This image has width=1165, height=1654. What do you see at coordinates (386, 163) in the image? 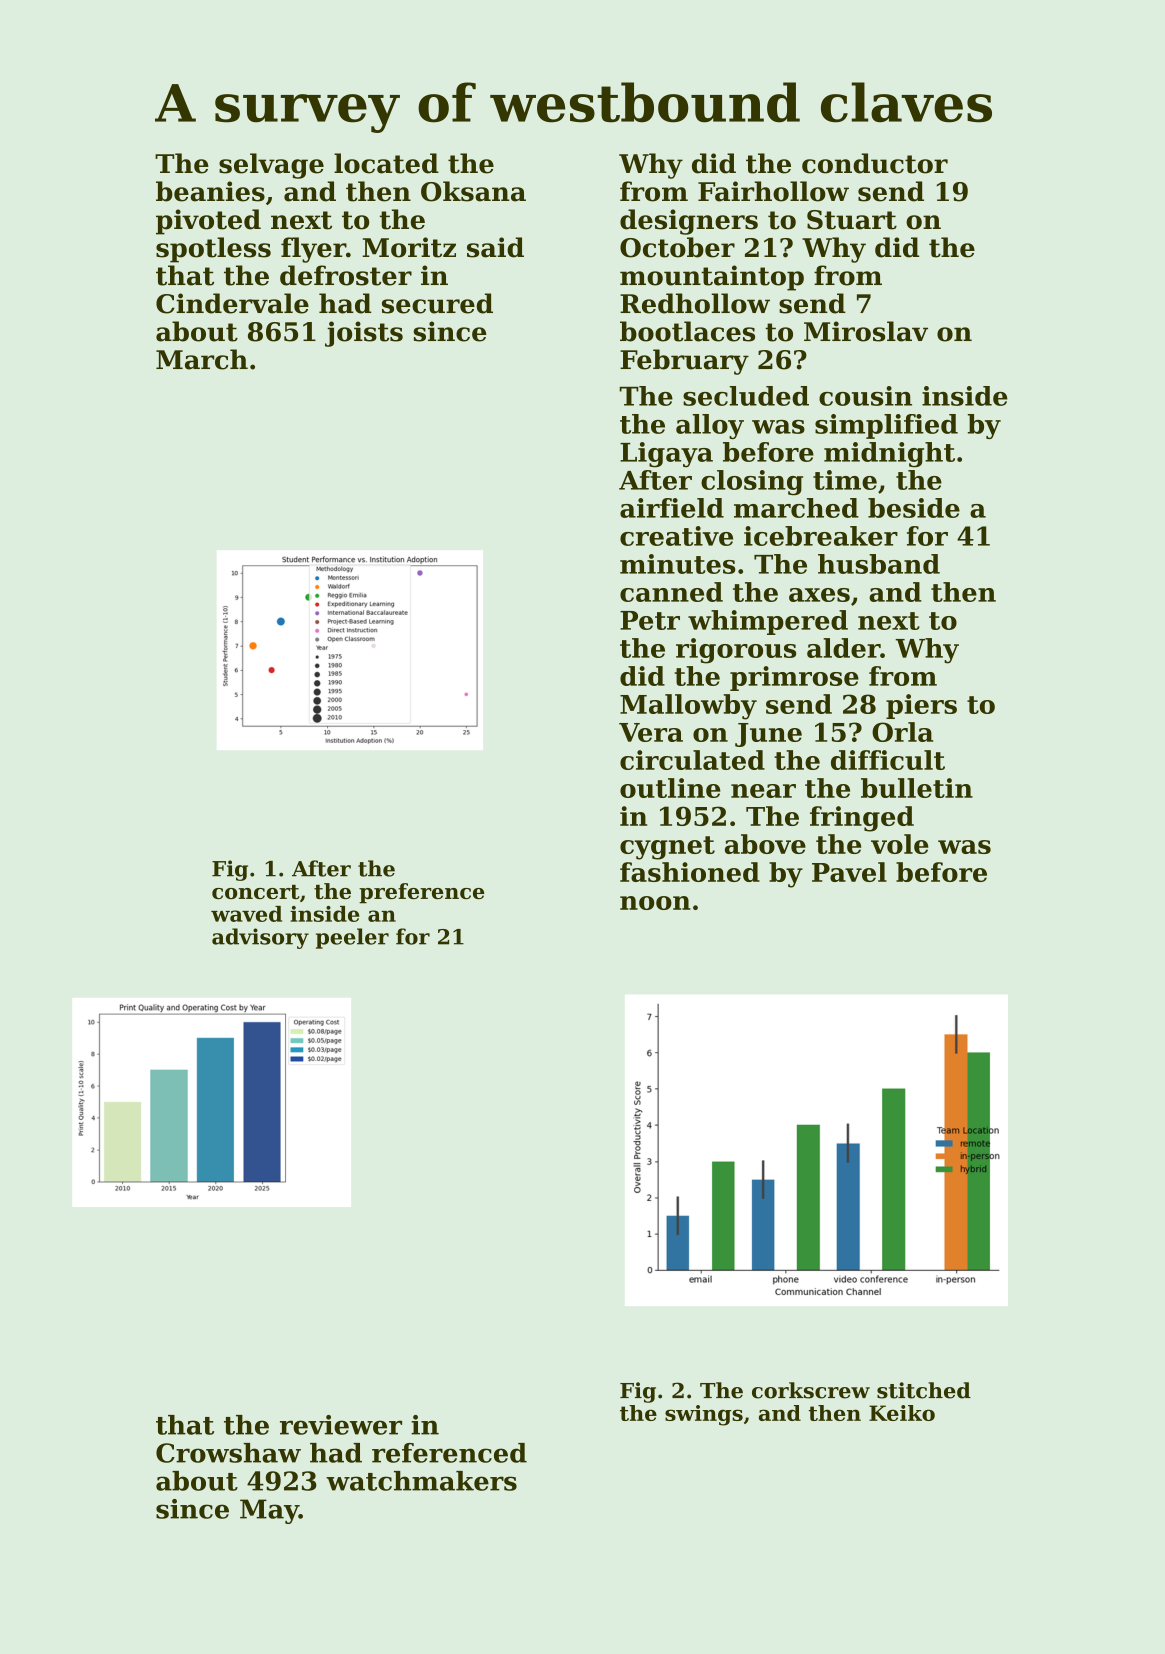
I see `located` at bounding box center [386, 163].
